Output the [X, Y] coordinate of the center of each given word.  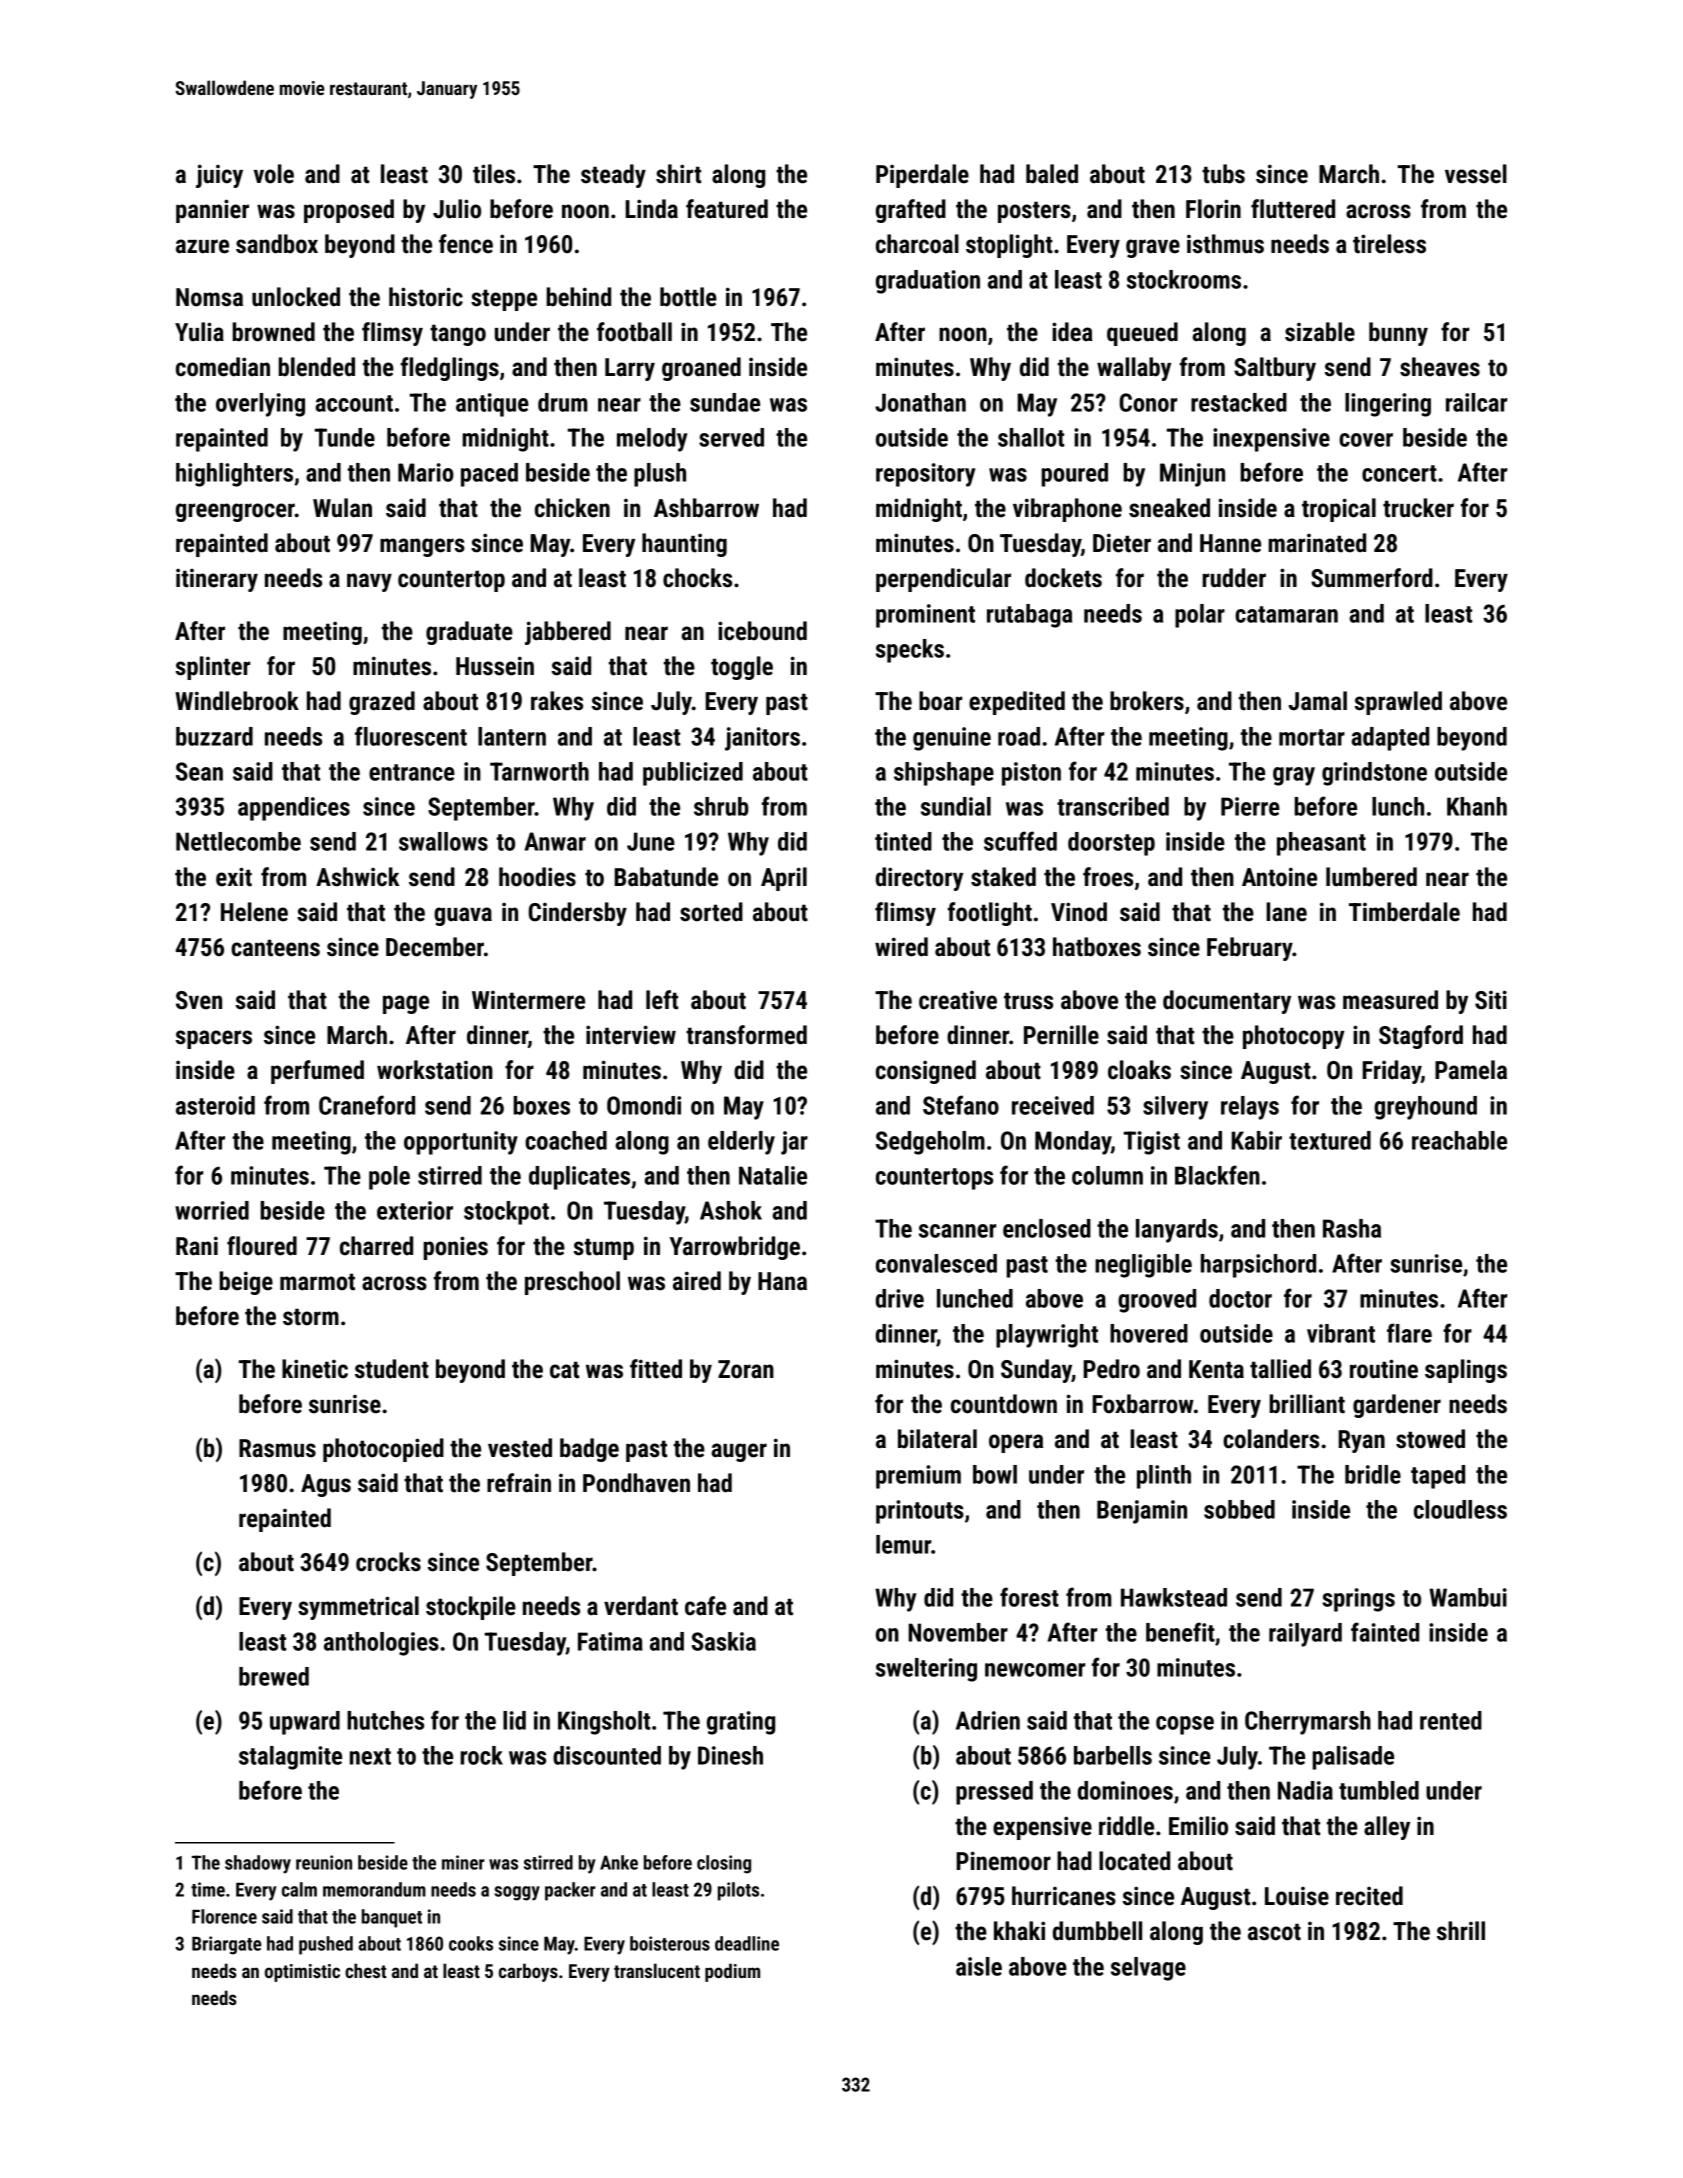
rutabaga [1029, 616]
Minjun [1192, 475]
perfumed [317, 1072]
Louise [1297, 1896]
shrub [721, 806]
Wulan [342, 508]
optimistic [302, 1973]
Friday [1391, 1072]
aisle [979, 1966]
